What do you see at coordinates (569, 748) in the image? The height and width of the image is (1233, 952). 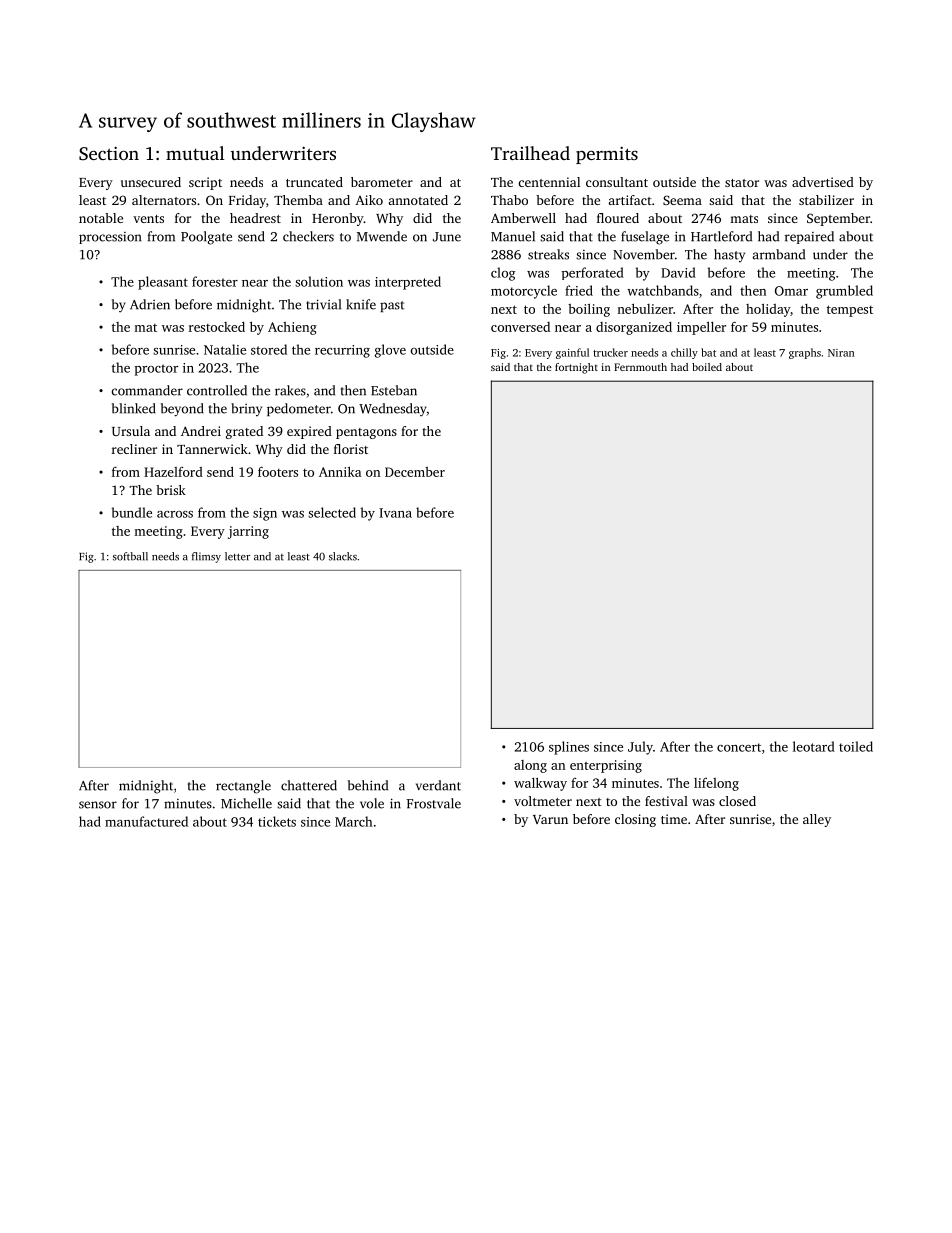 I see `splines` at bounding box center [569, 748].
